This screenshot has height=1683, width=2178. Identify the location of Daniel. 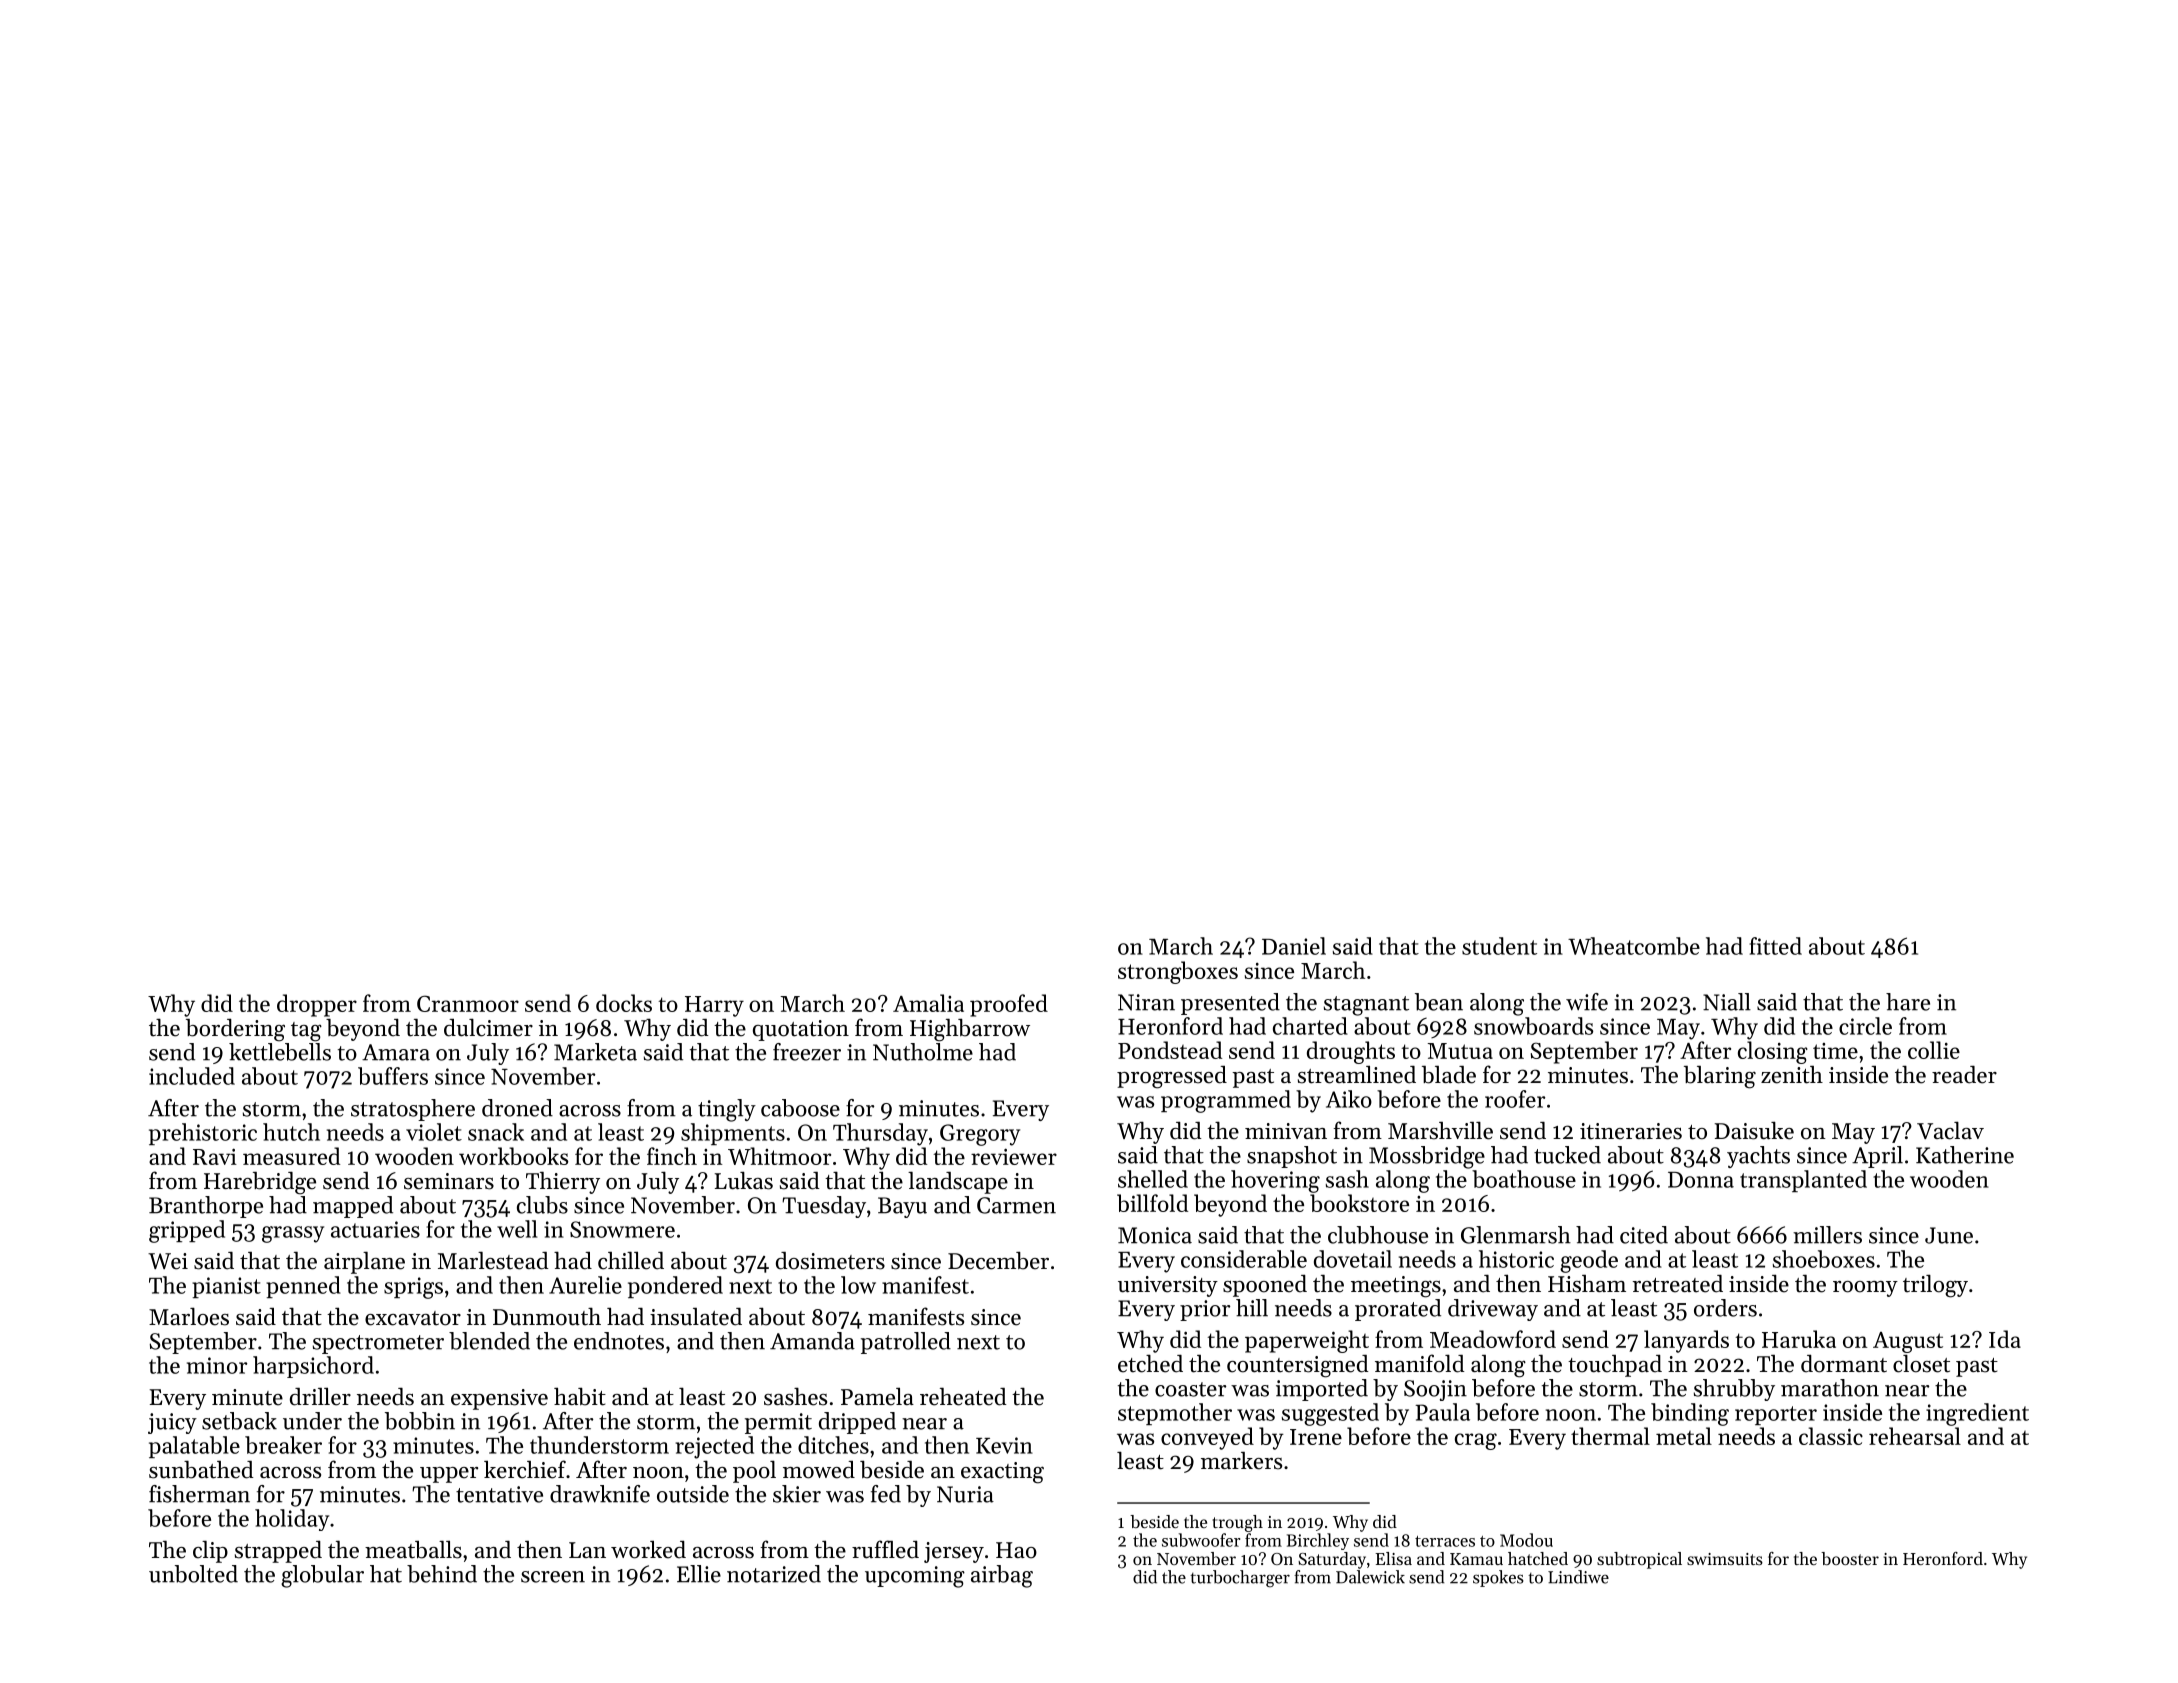
(1294, 946).
